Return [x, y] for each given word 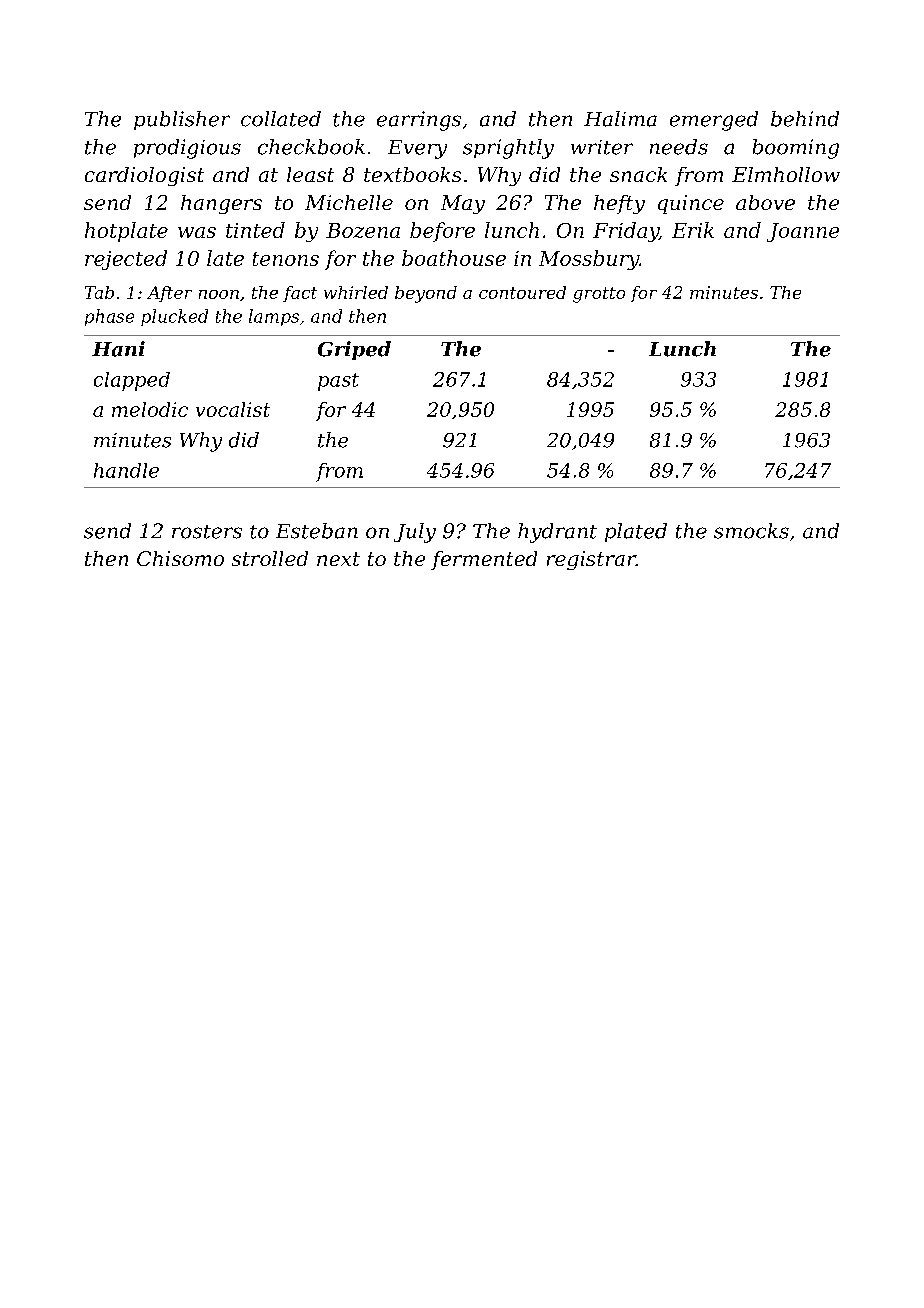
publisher [182, 120]
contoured [522, 292]
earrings [419, 121]
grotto [599, 295]
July [415, 533]
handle [126, 470]
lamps [274, 317]
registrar [591, 560]
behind [805, 119]
